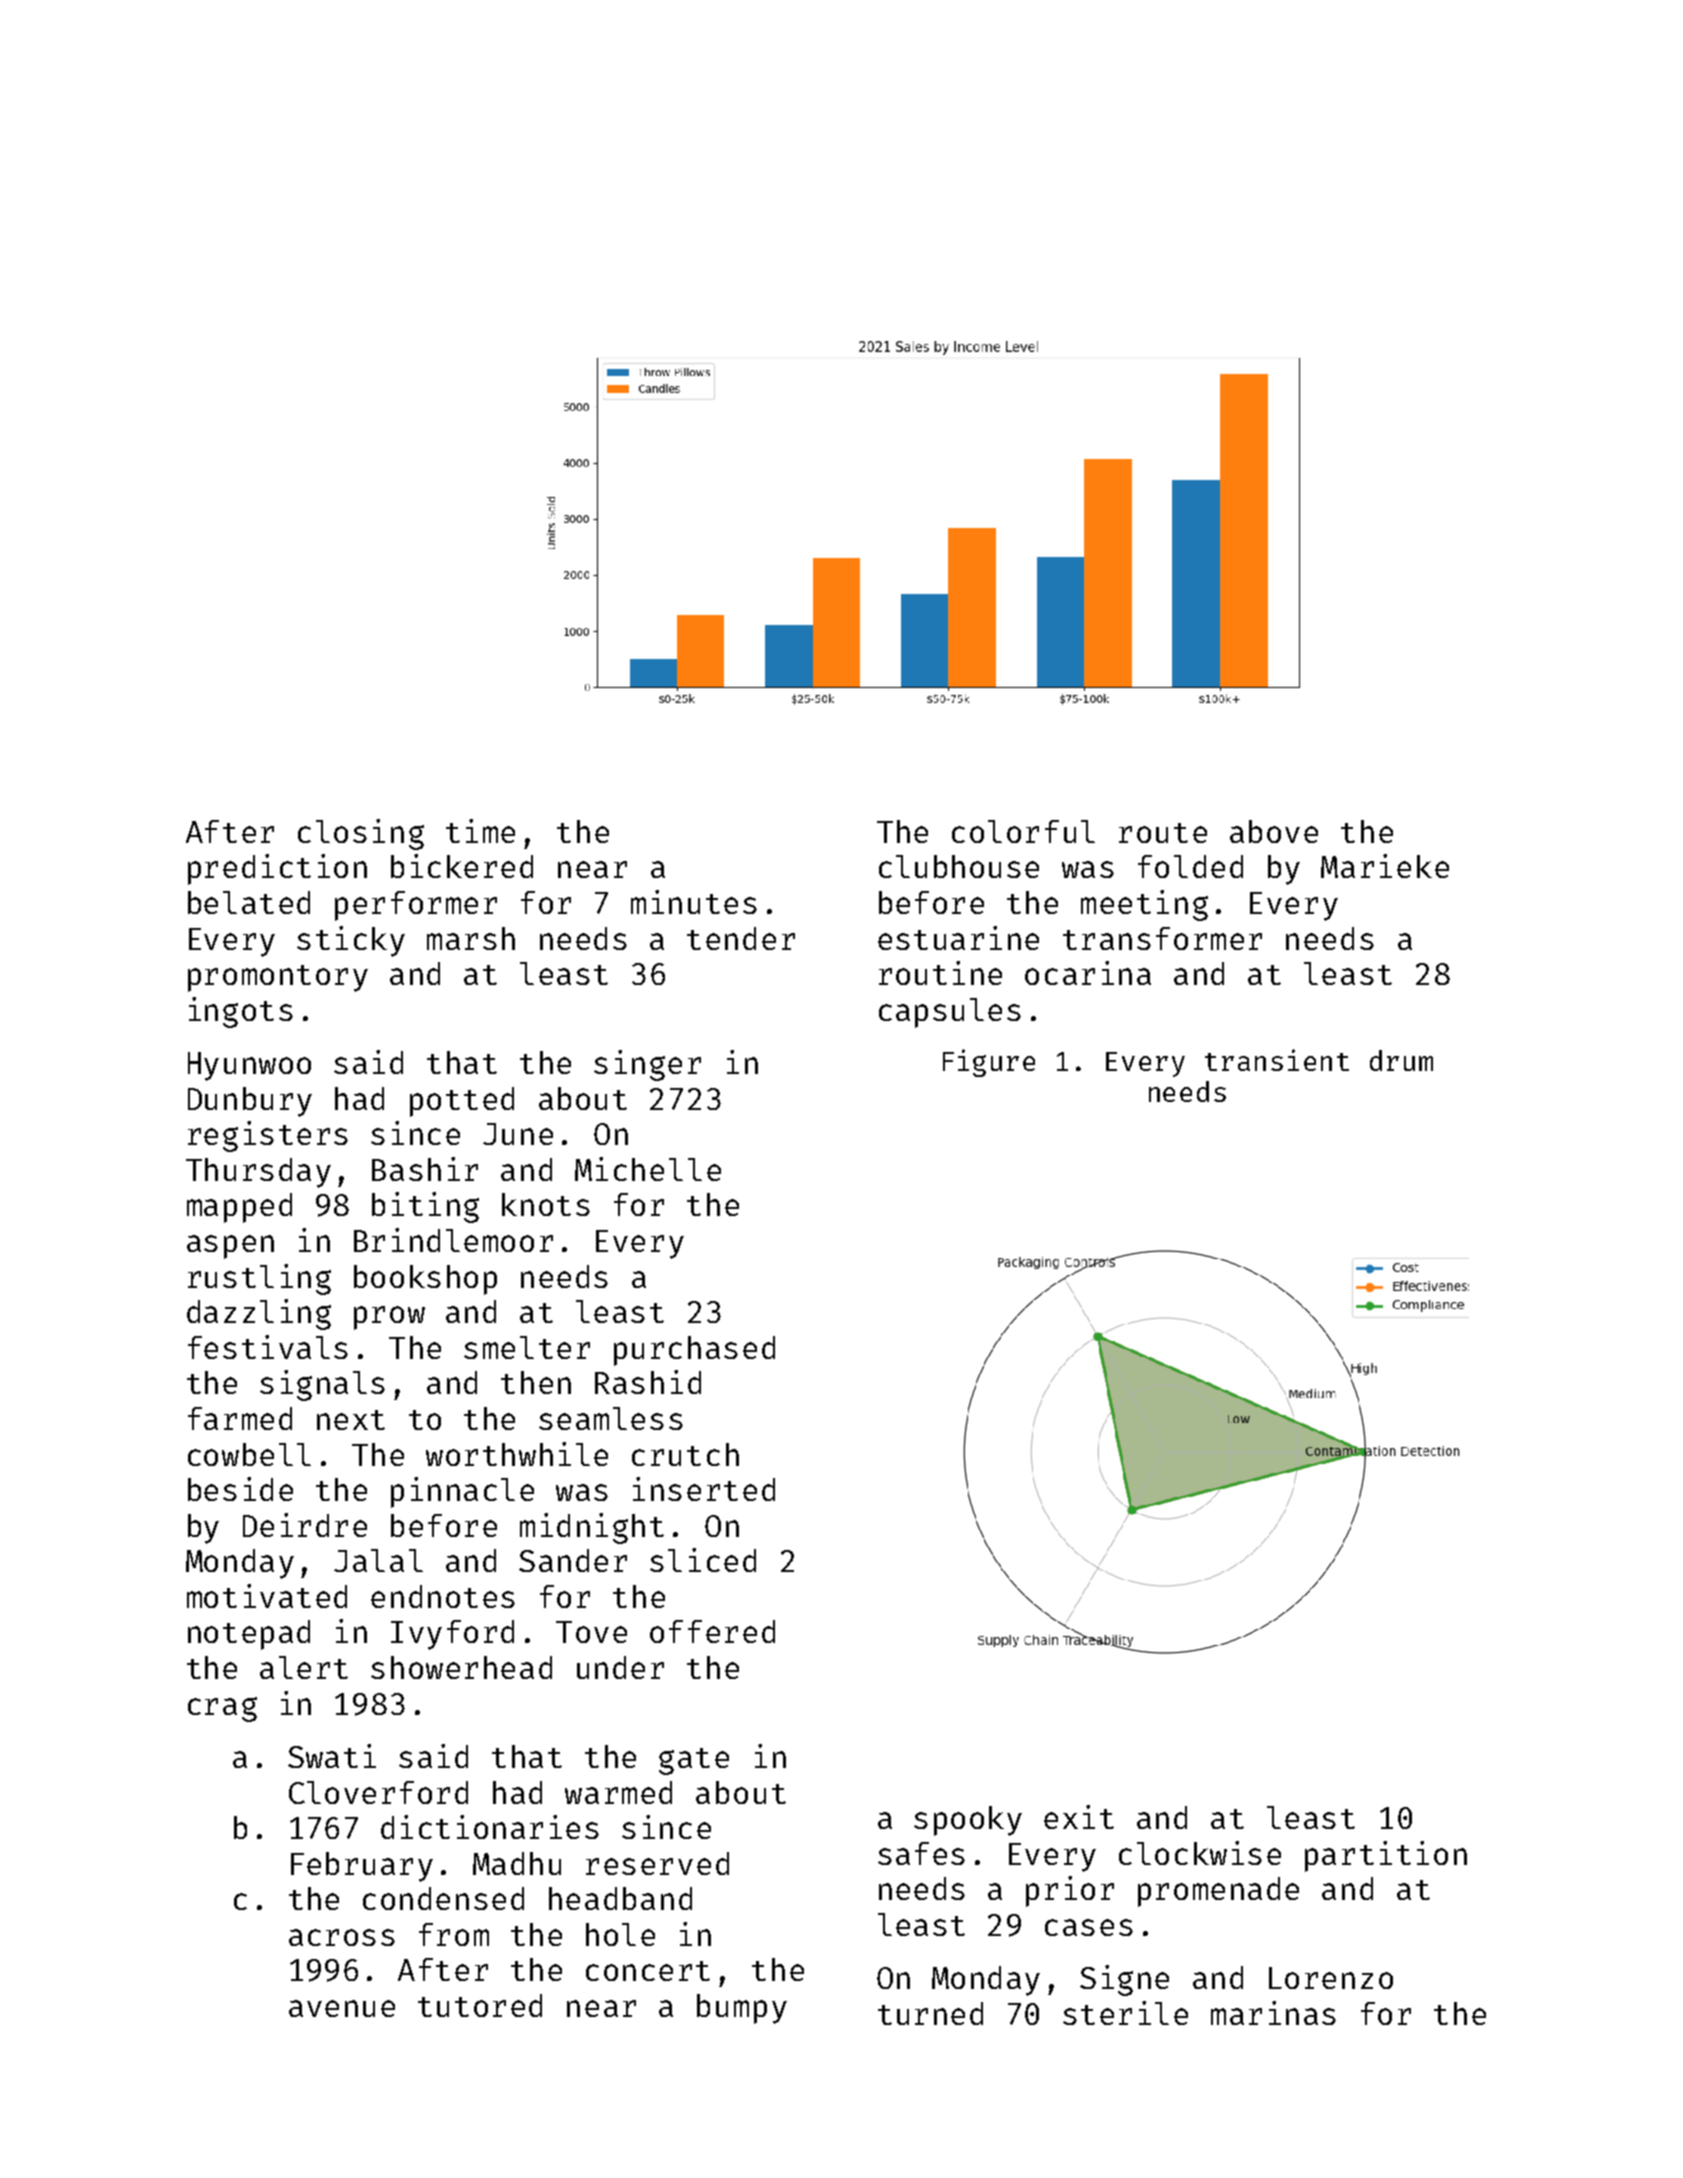  What do you see at coordinates (361, 834) in the document?
I see `closing` at bounding box center [361, 834].
